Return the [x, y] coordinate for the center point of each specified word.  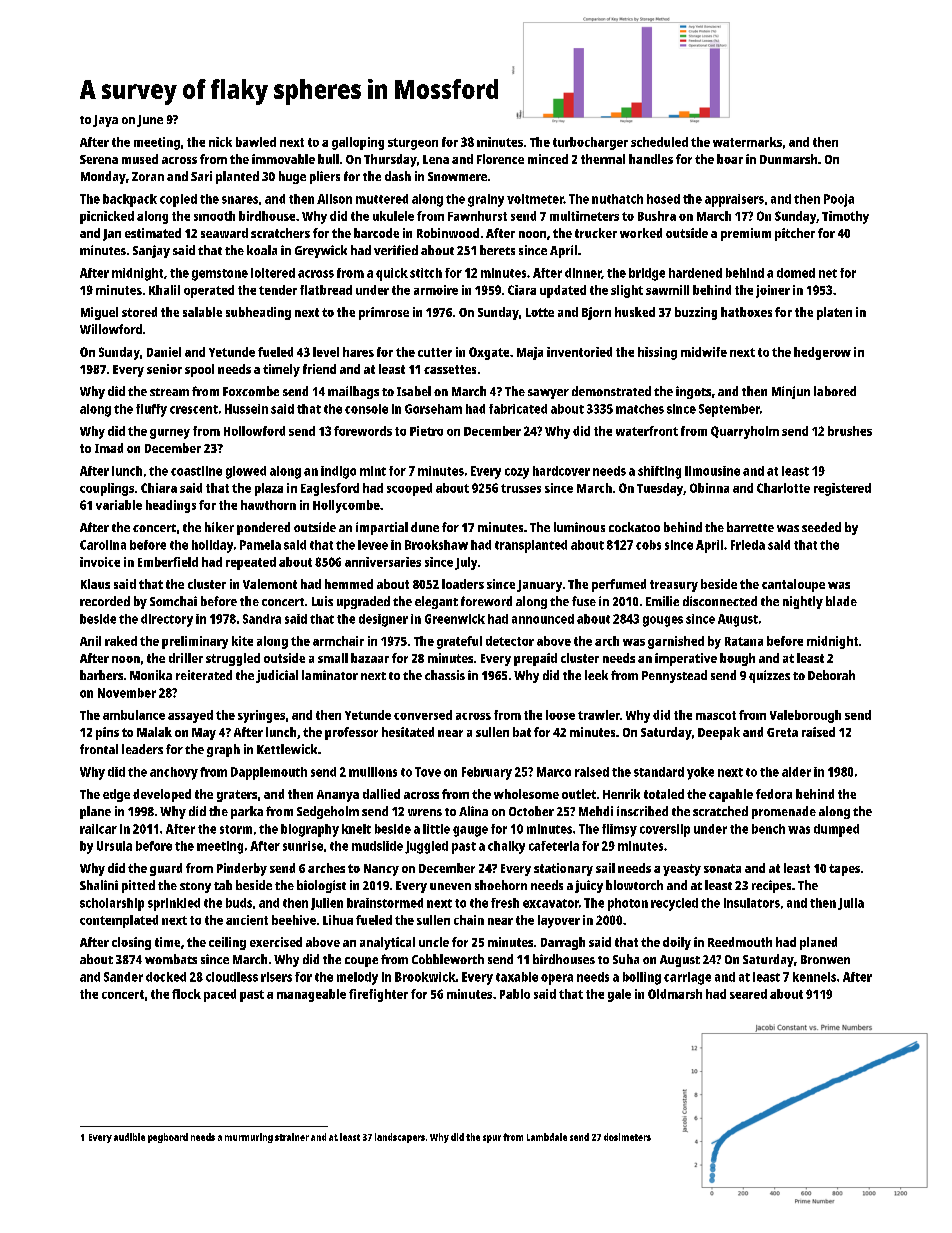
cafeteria [554, 846]
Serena [99, 159]
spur [492, 1139]
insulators [752, 903]
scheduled [659, 142]
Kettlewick [287, 749]
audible [129, 1137]
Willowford [111, 329]
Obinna [709, 488]
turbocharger [590, 143]
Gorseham [433, 409]
